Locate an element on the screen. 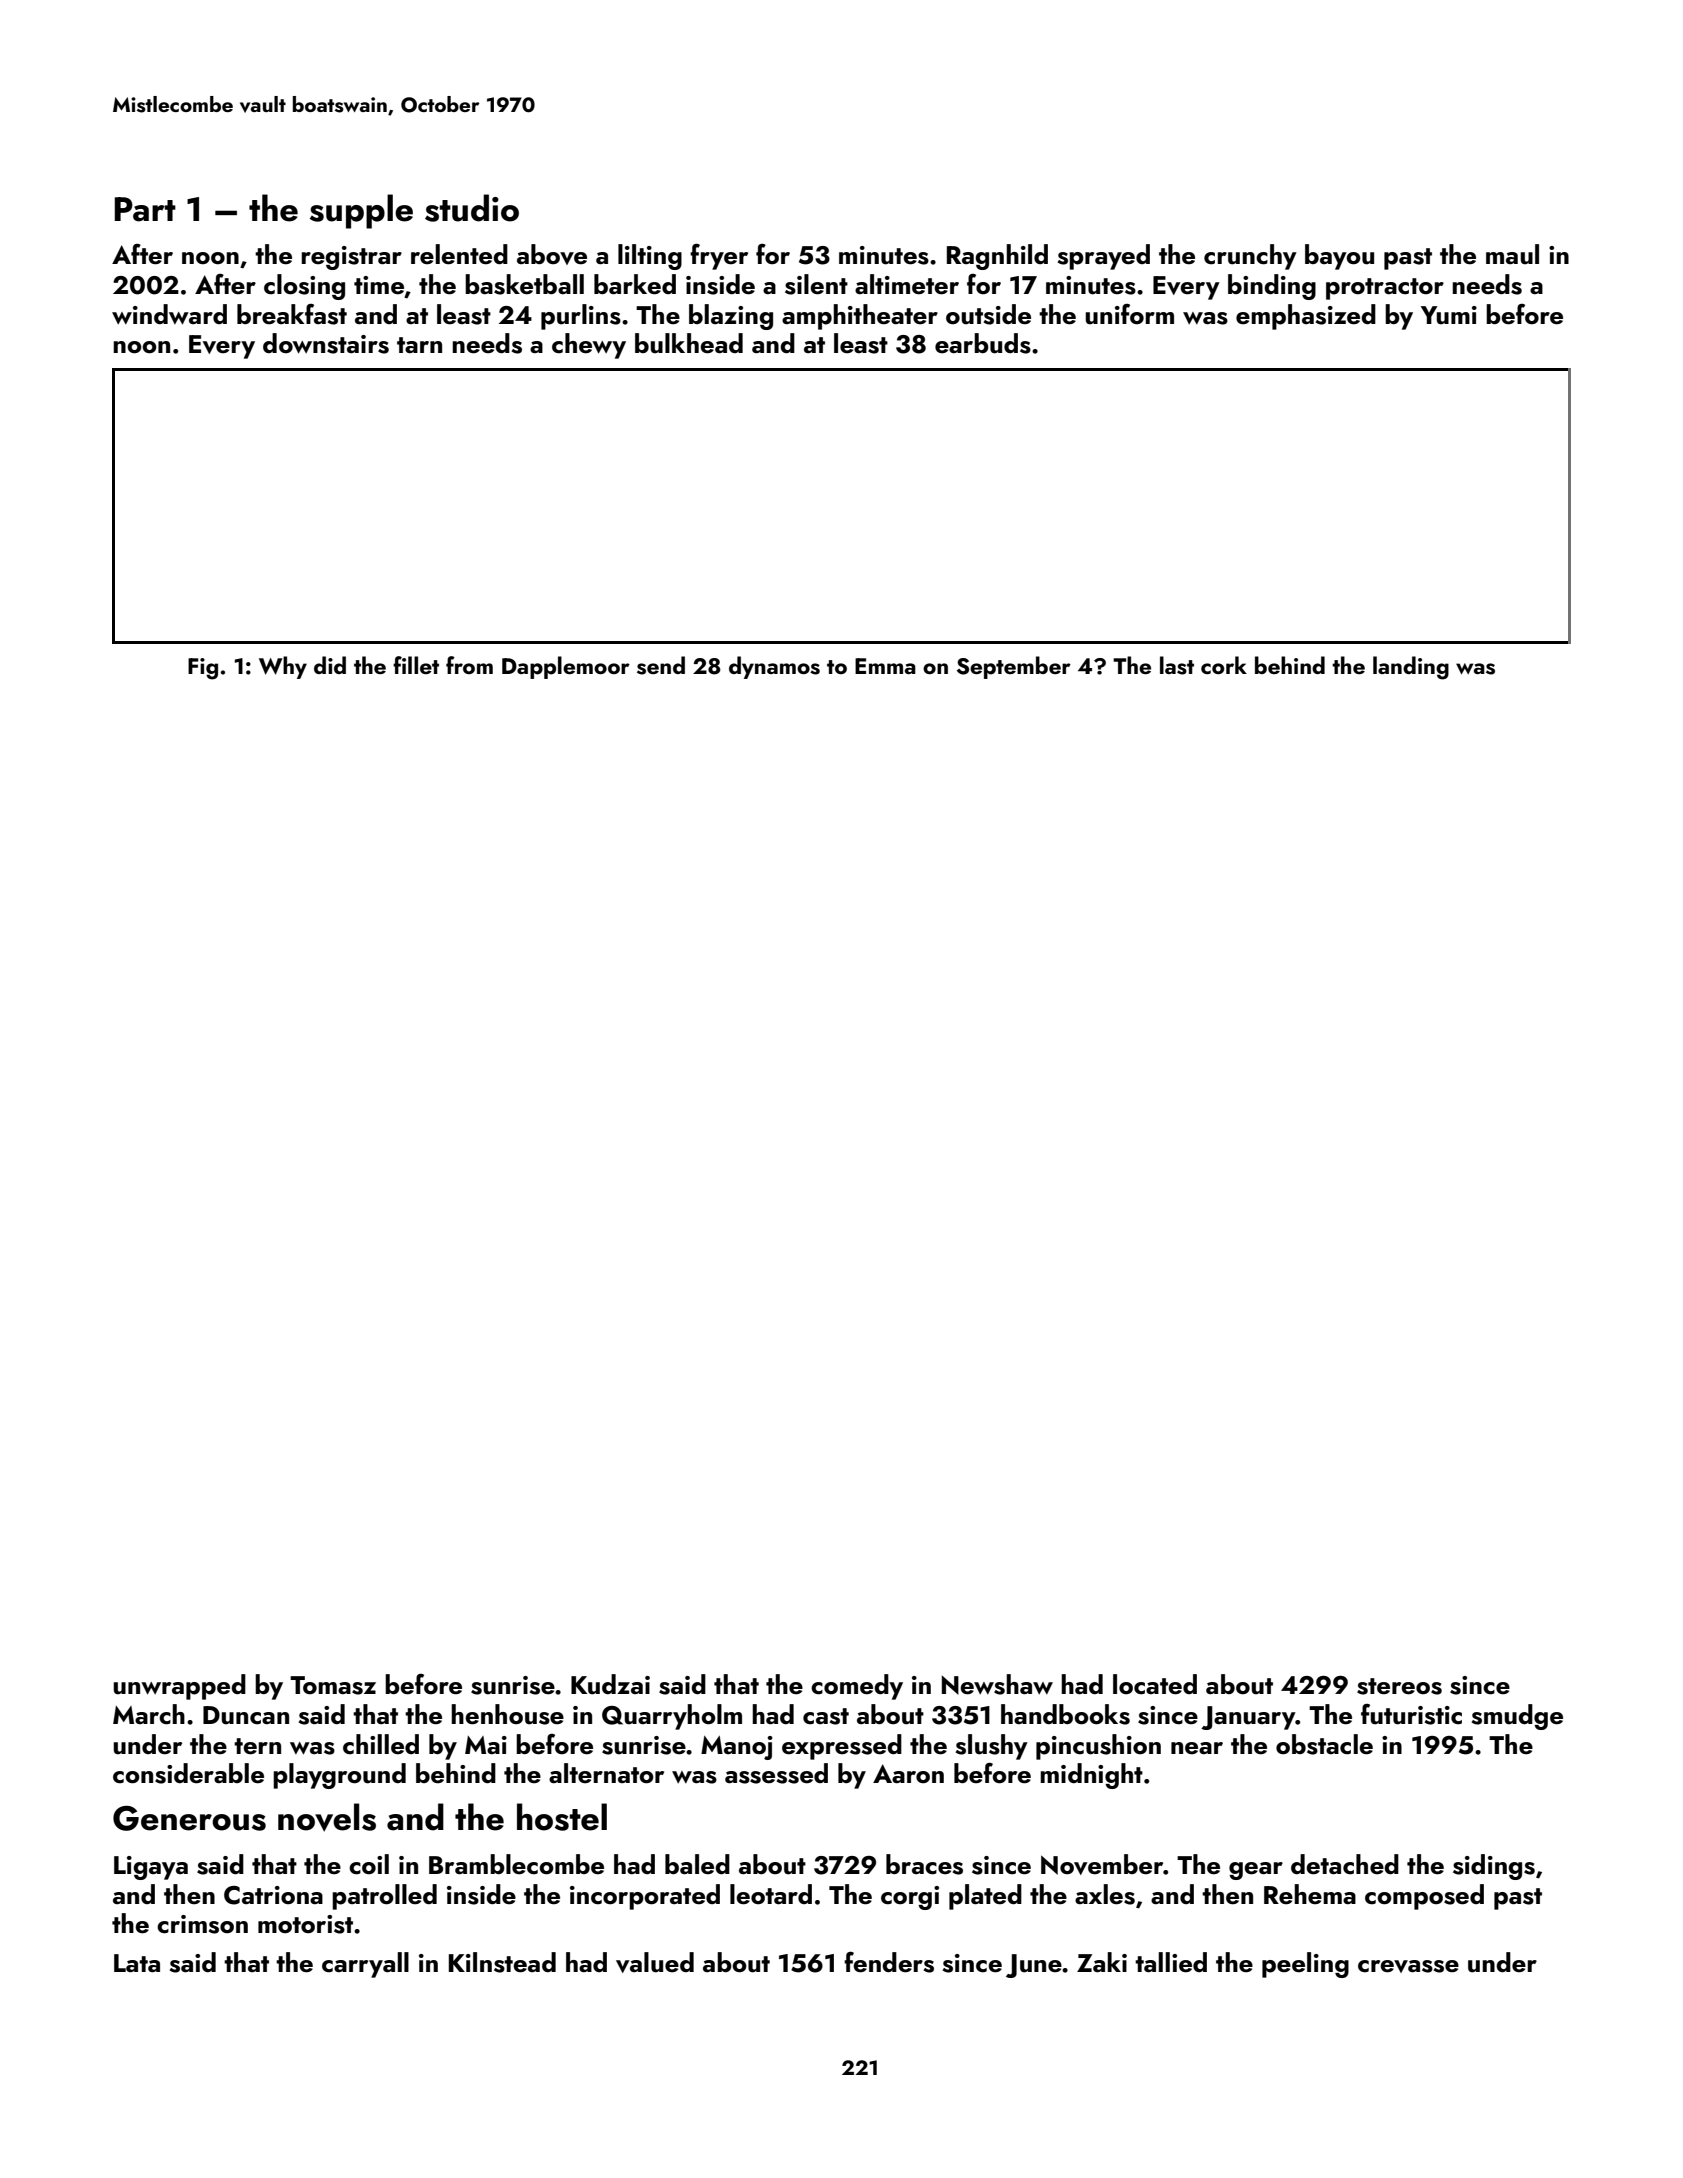 The image size is (1683, 2178). Emma is located at coordinates (885, 666).
